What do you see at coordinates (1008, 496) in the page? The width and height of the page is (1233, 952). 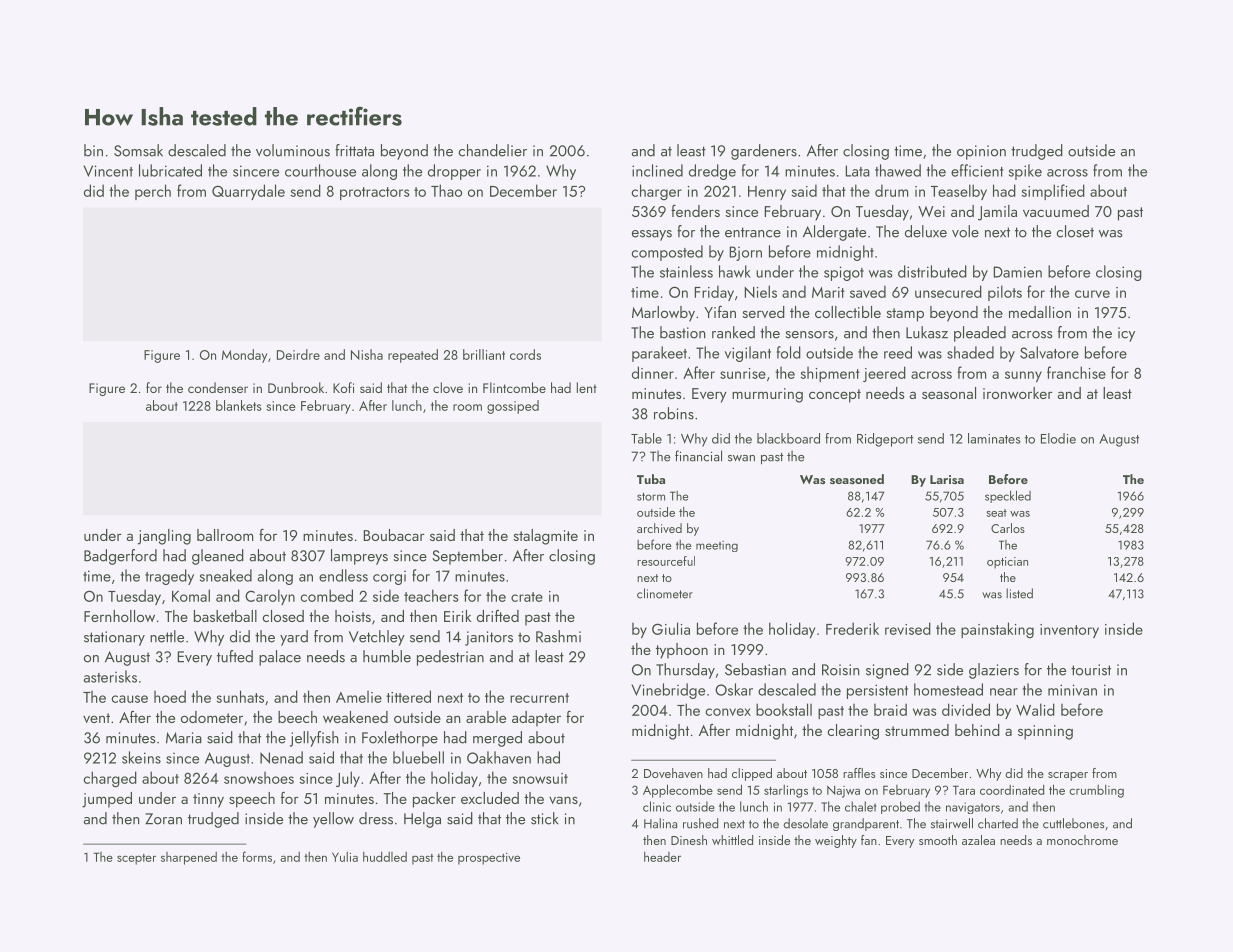 I see `speckled` at bounding box center [1008, 496].
